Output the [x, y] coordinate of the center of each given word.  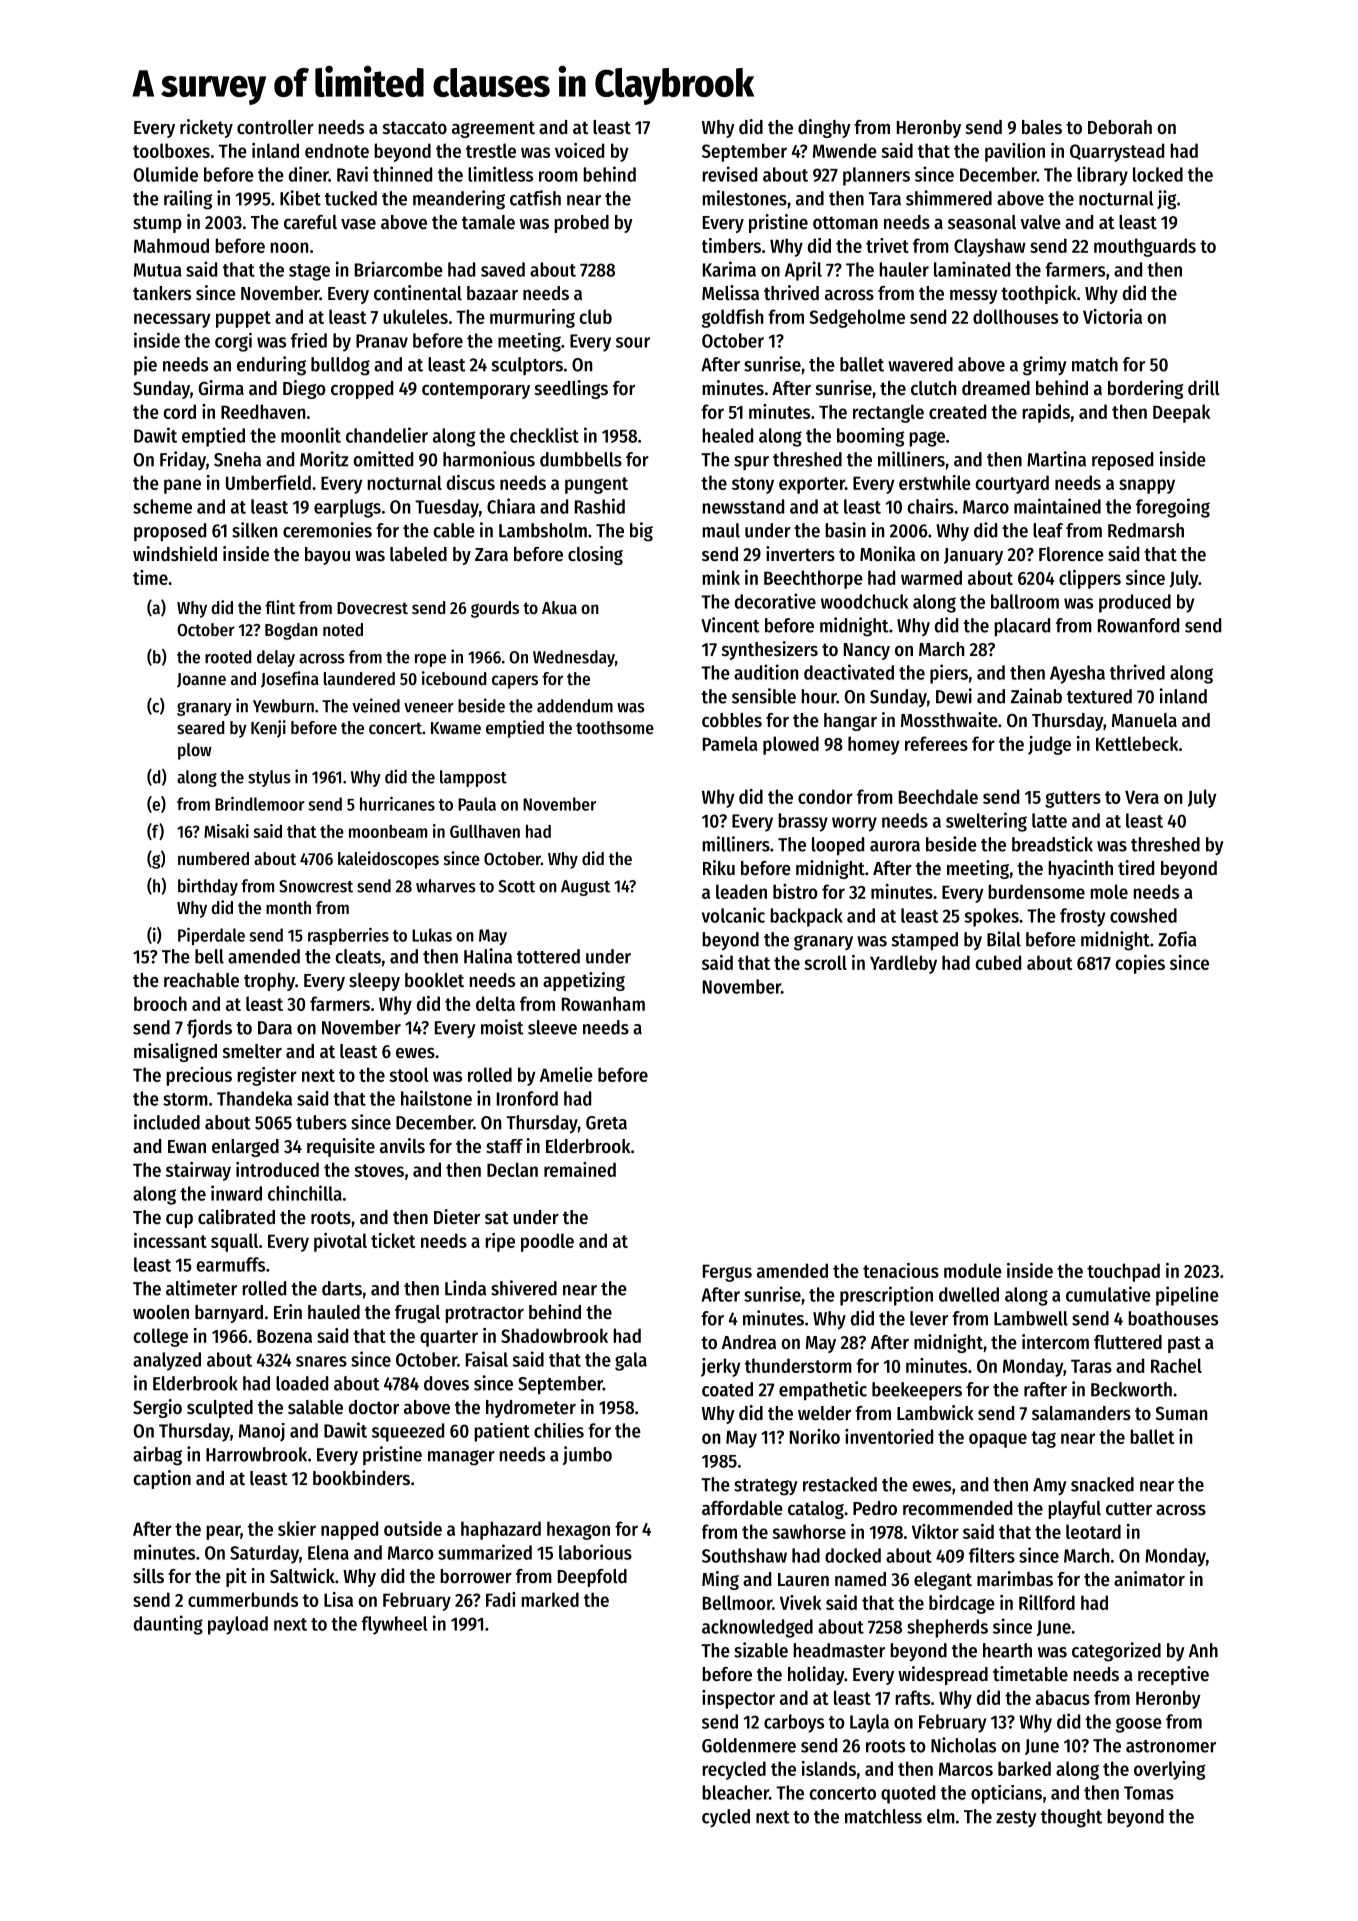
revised [729, 174]
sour [633, 342]
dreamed [996, 388]
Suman [1181, 1413]
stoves [379, 1170]
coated [727, 1389]
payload [238, 1625]
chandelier [387, 435]
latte [1049, 820]
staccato [415, 128]
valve [1040, 222]
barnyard [229, 1314]
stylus [269, 778]
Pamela [730, 743]
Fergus [727, 1273]
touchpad [1123, 1272]
